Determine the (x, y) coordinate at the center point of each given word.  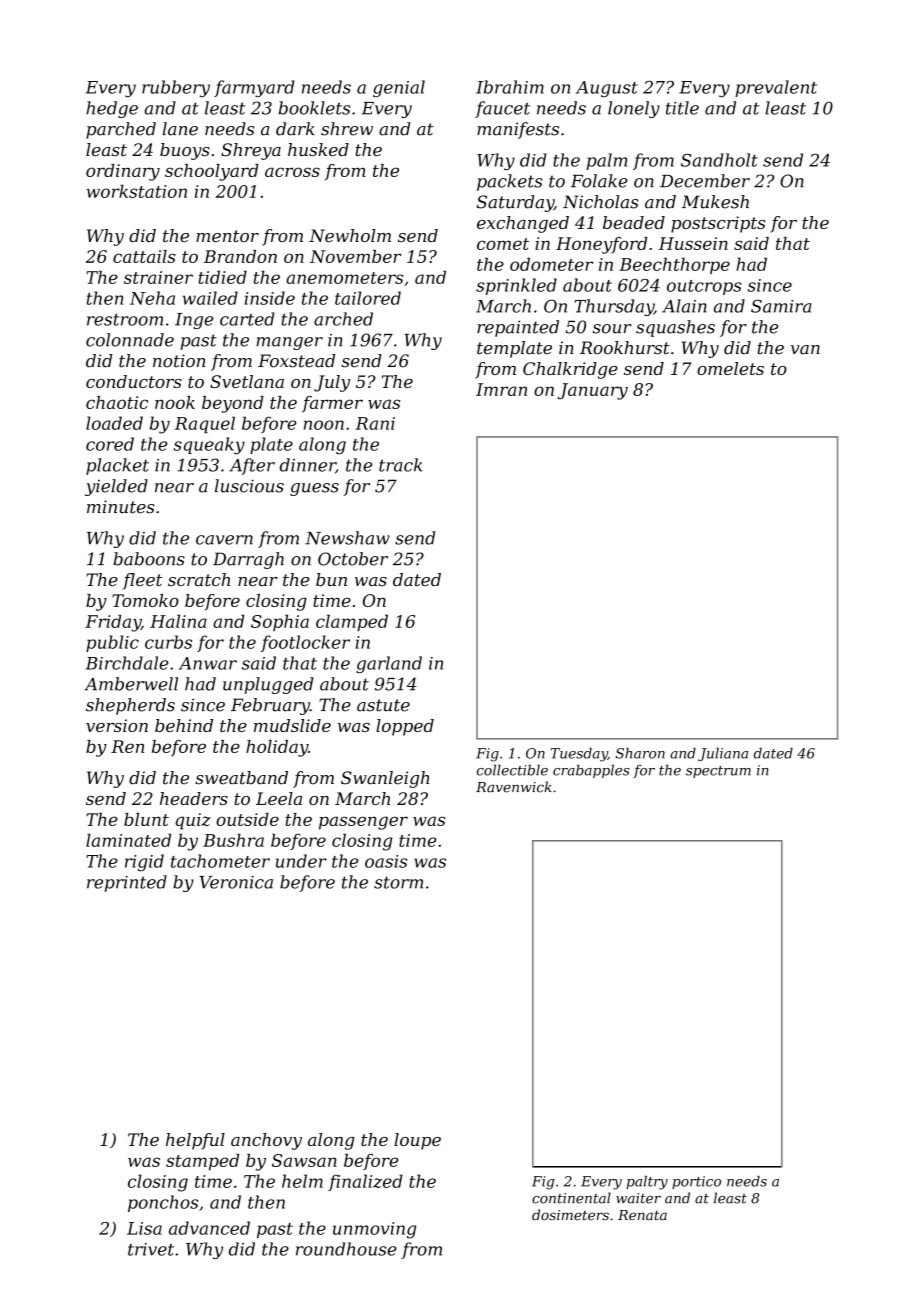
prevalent (776, 88)
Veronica (236, 882)
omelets (730, 368)
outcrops (704, 287)
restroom (125, 319)
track (401, 465)
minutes (121, 507)
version (117, 725)
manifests (518, 130)
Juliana (723, 754)
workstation (137, 191)
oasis (386, 861)
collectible (512, 770)
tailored (368, 298)
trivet (151, 1249)
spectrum (718, 772)
